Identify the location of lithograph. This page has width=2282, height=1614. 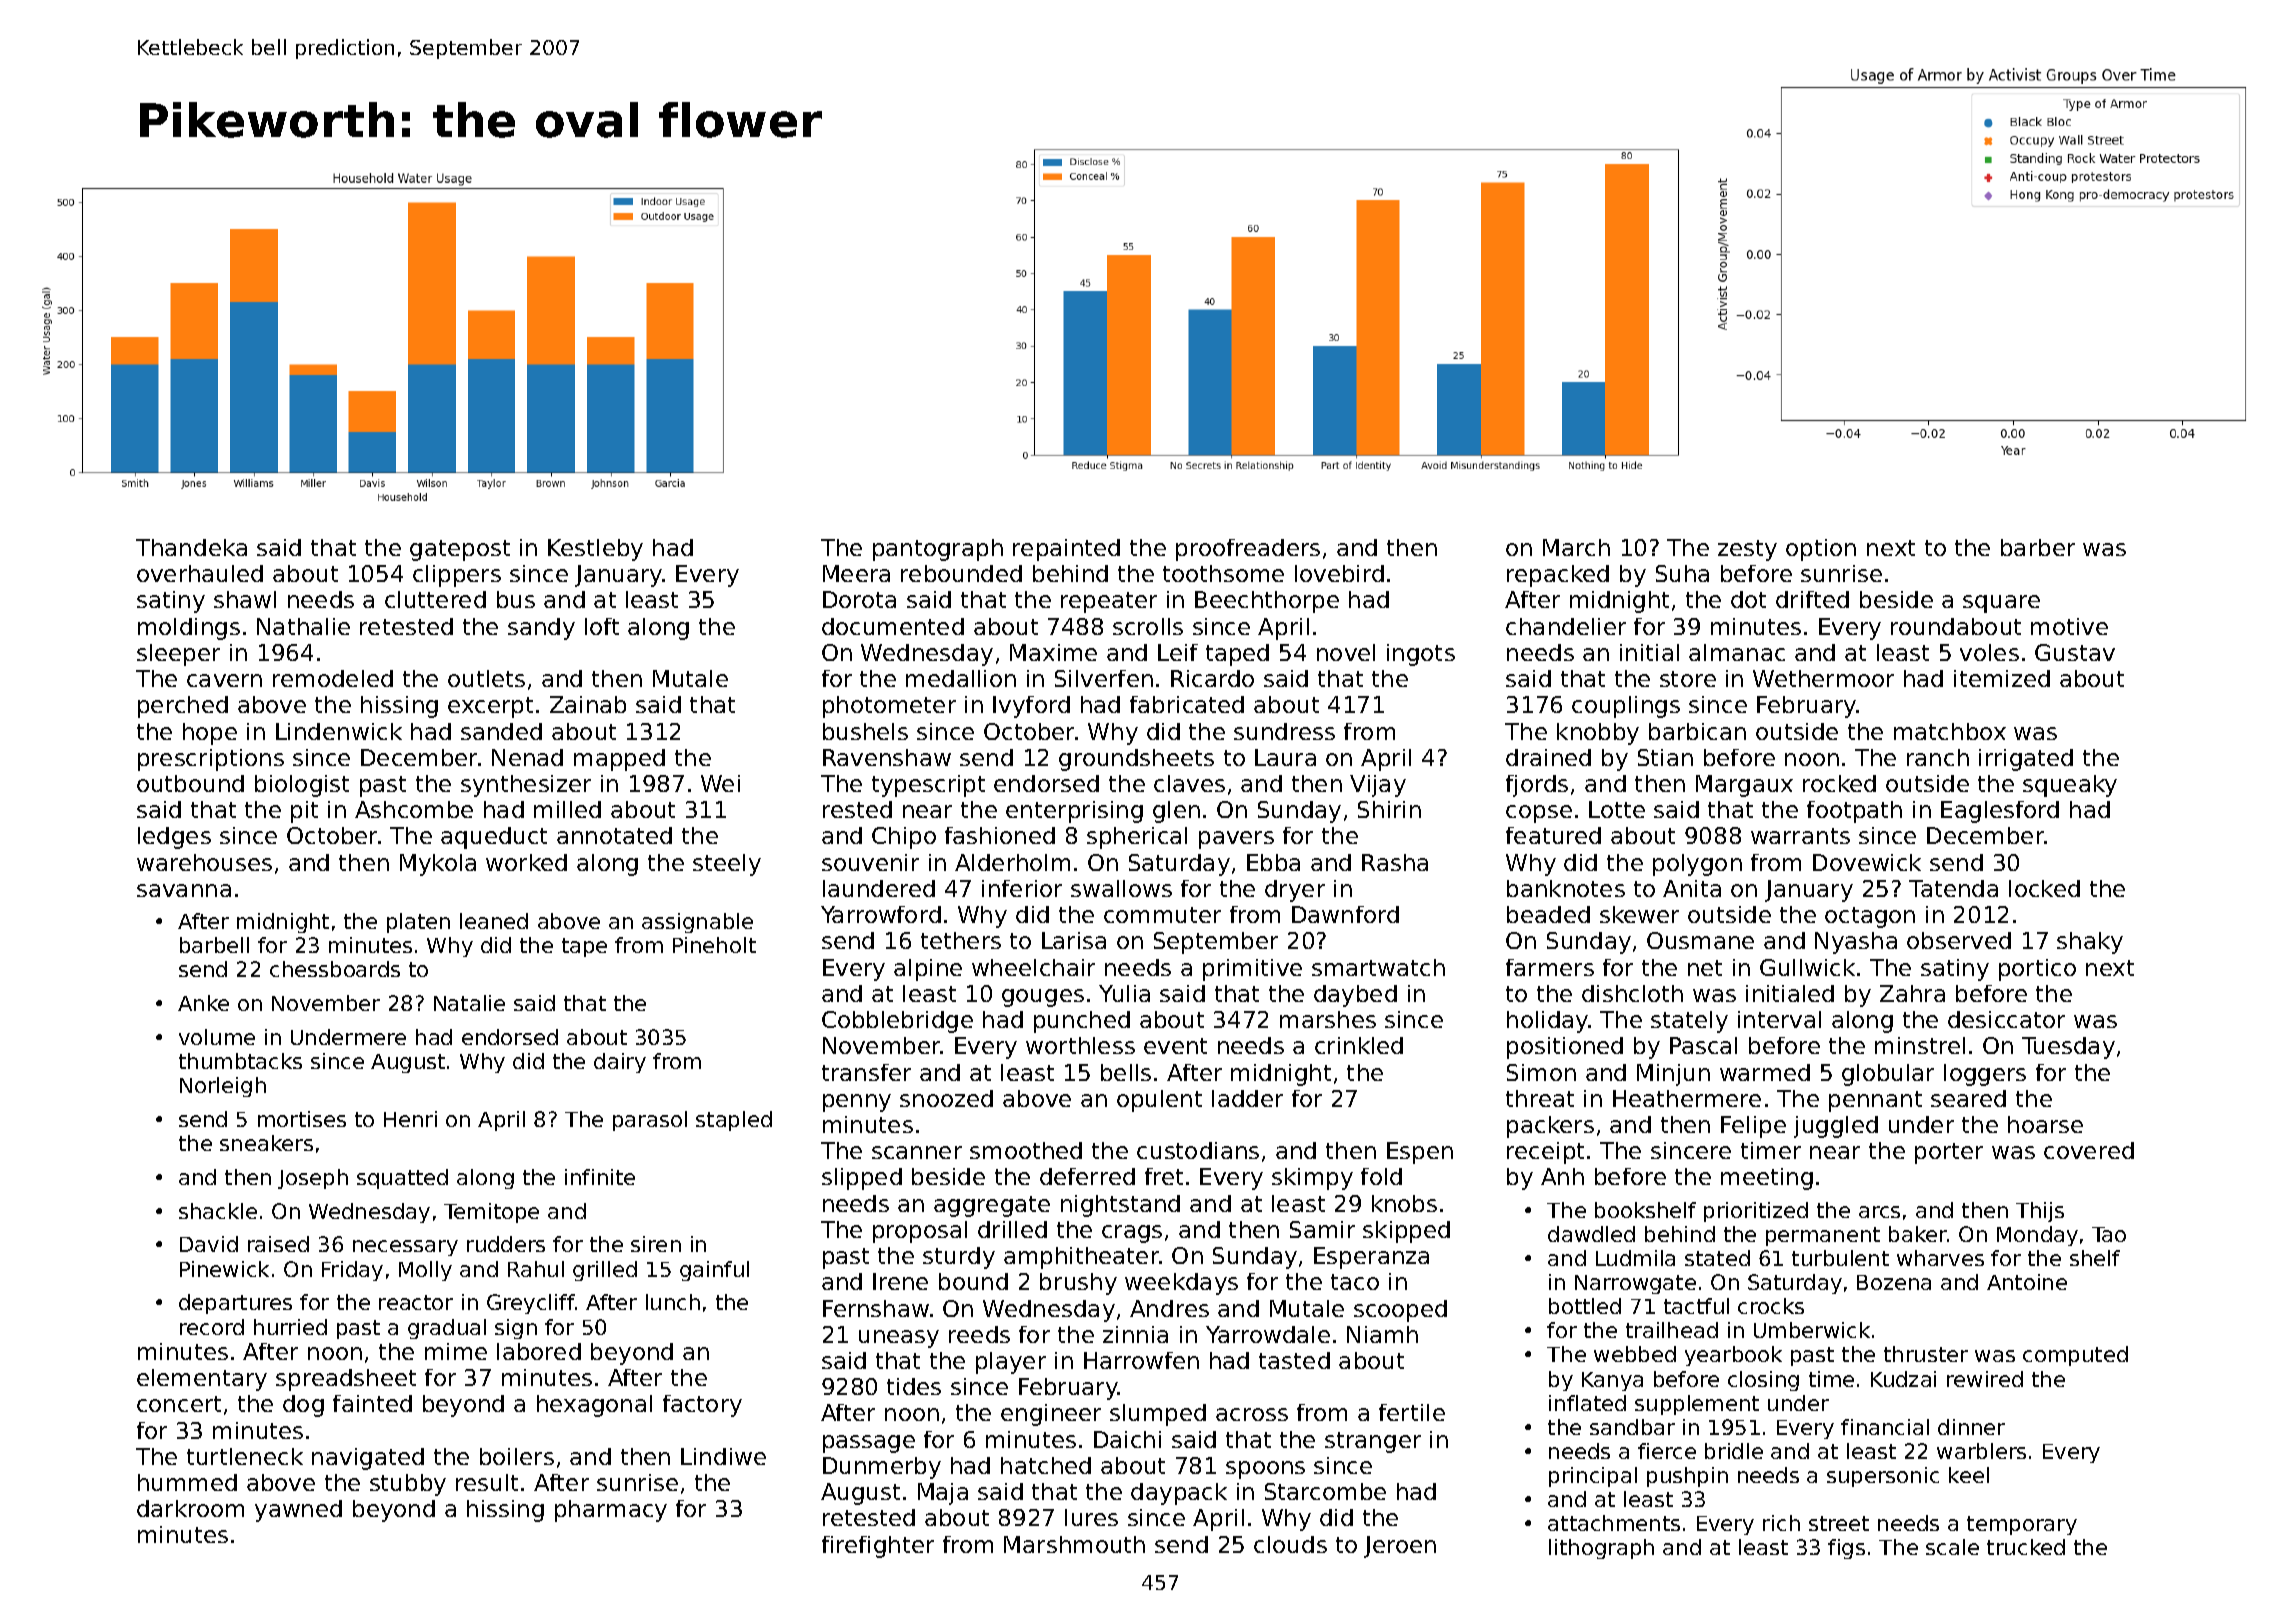
(1601, 1549).
